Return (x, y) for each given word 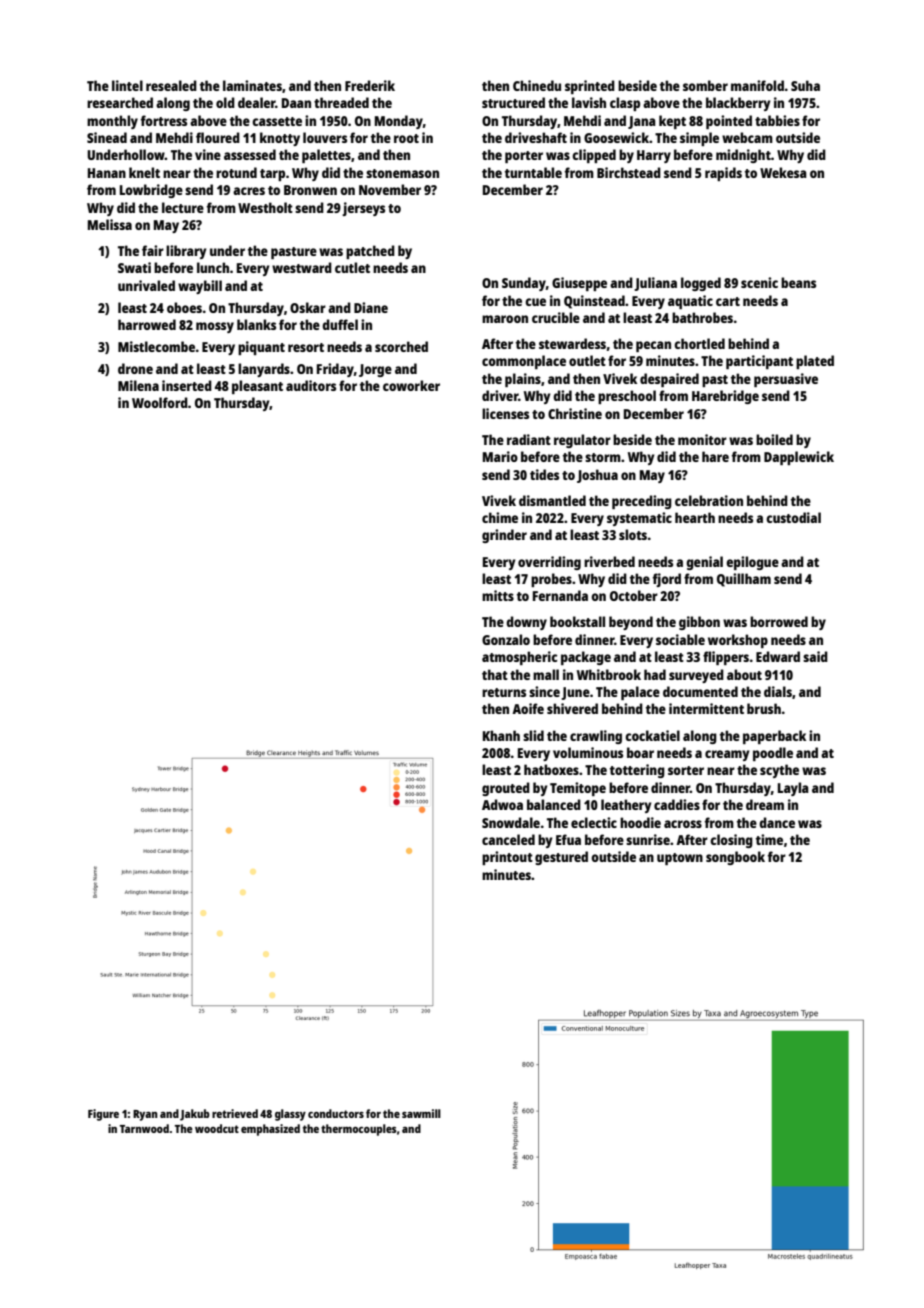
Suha (805, 85)
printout (507, 858)
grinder (504, 536)
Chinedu (537, 85)
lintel (127, 85)
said (815, 656)
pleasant (257, 387)
